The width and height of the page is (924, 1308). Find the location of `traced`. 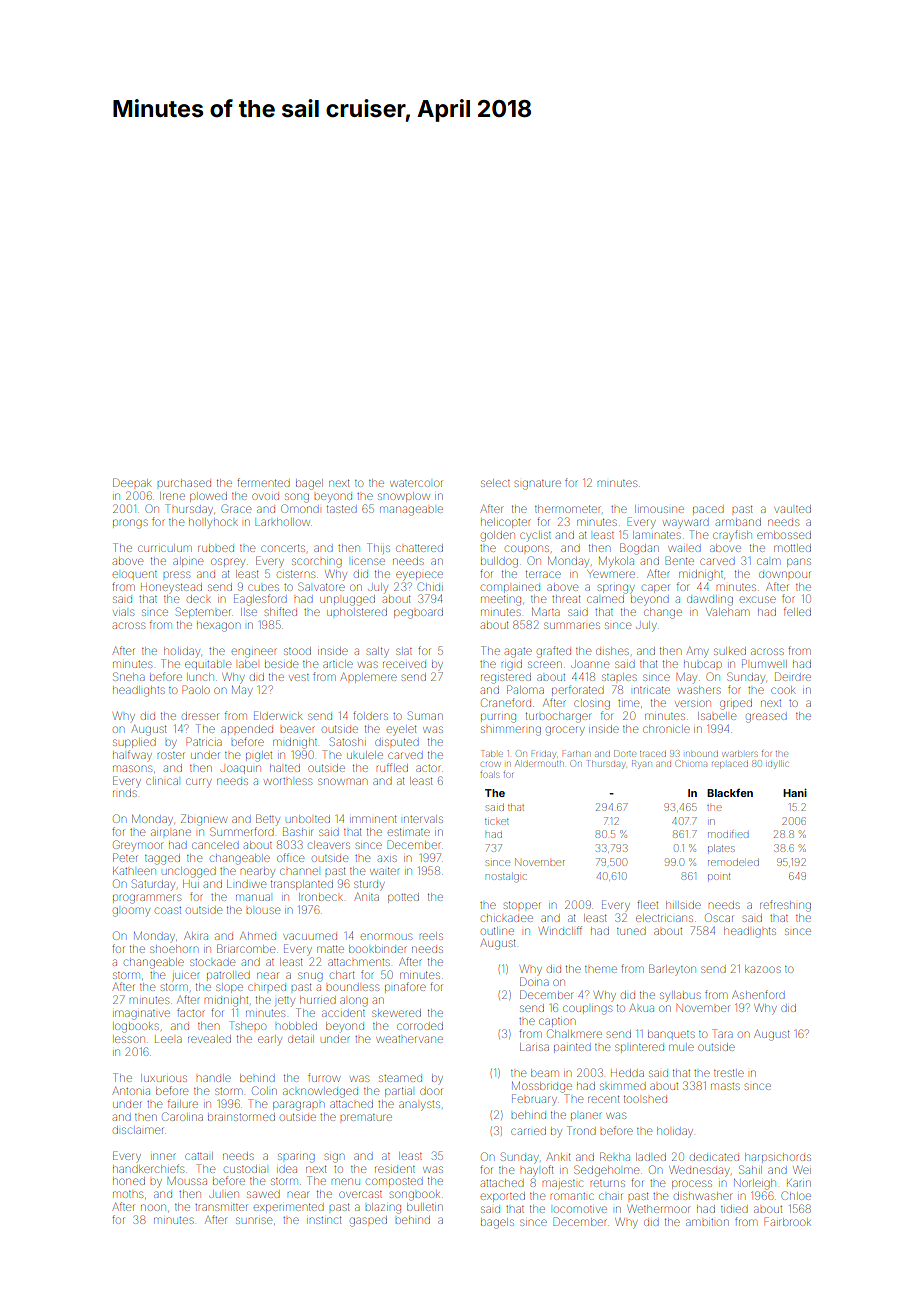

traced is located at coordinates (653, 754).
